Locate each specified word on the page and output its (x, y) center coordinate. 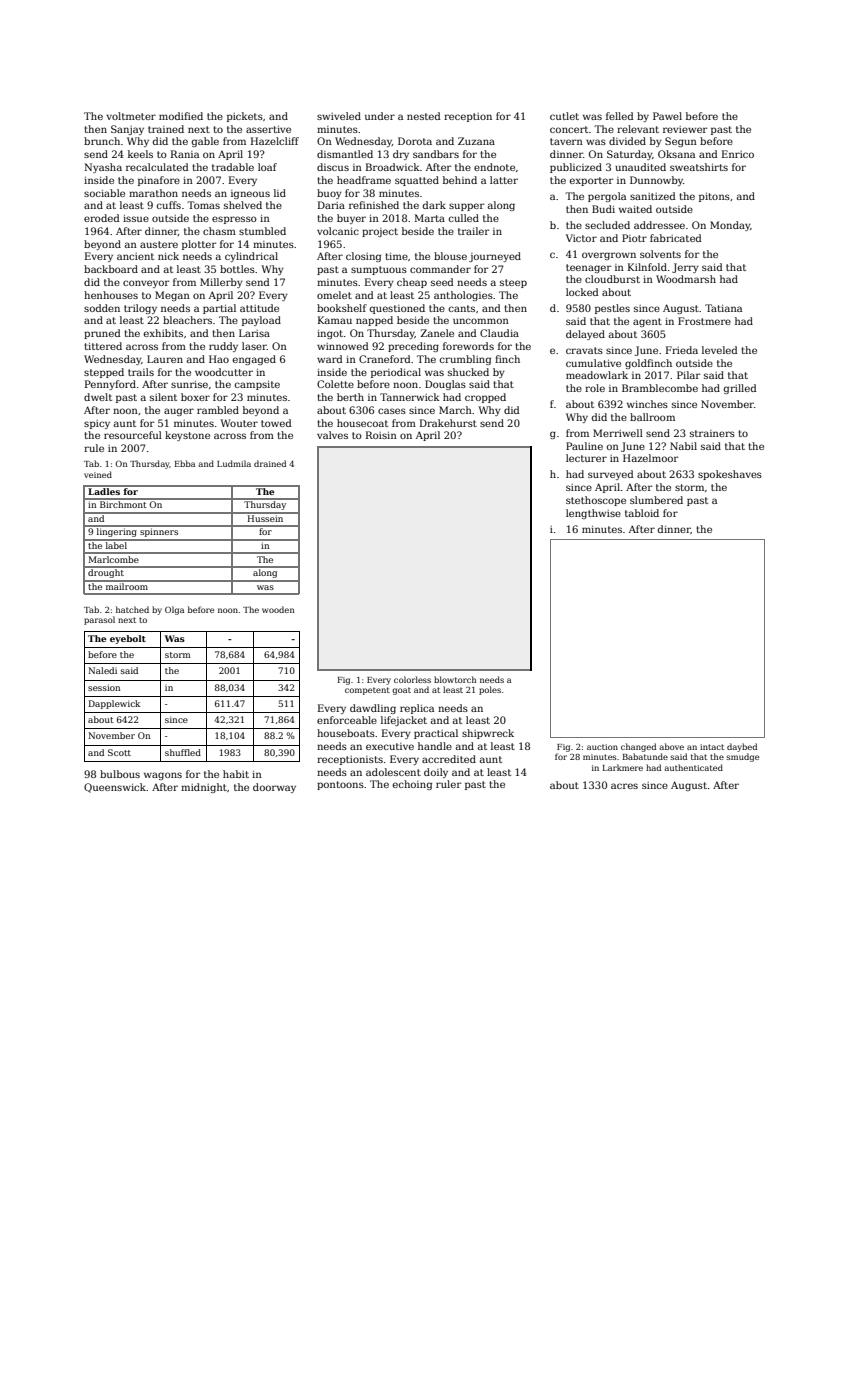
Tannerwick (410, 397)
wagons (163, 776)
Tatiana (723, 308)
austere (159, 244)
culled (464, 218)
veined (98, 474)
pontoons (340, 785)
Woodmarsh (686, 279)
